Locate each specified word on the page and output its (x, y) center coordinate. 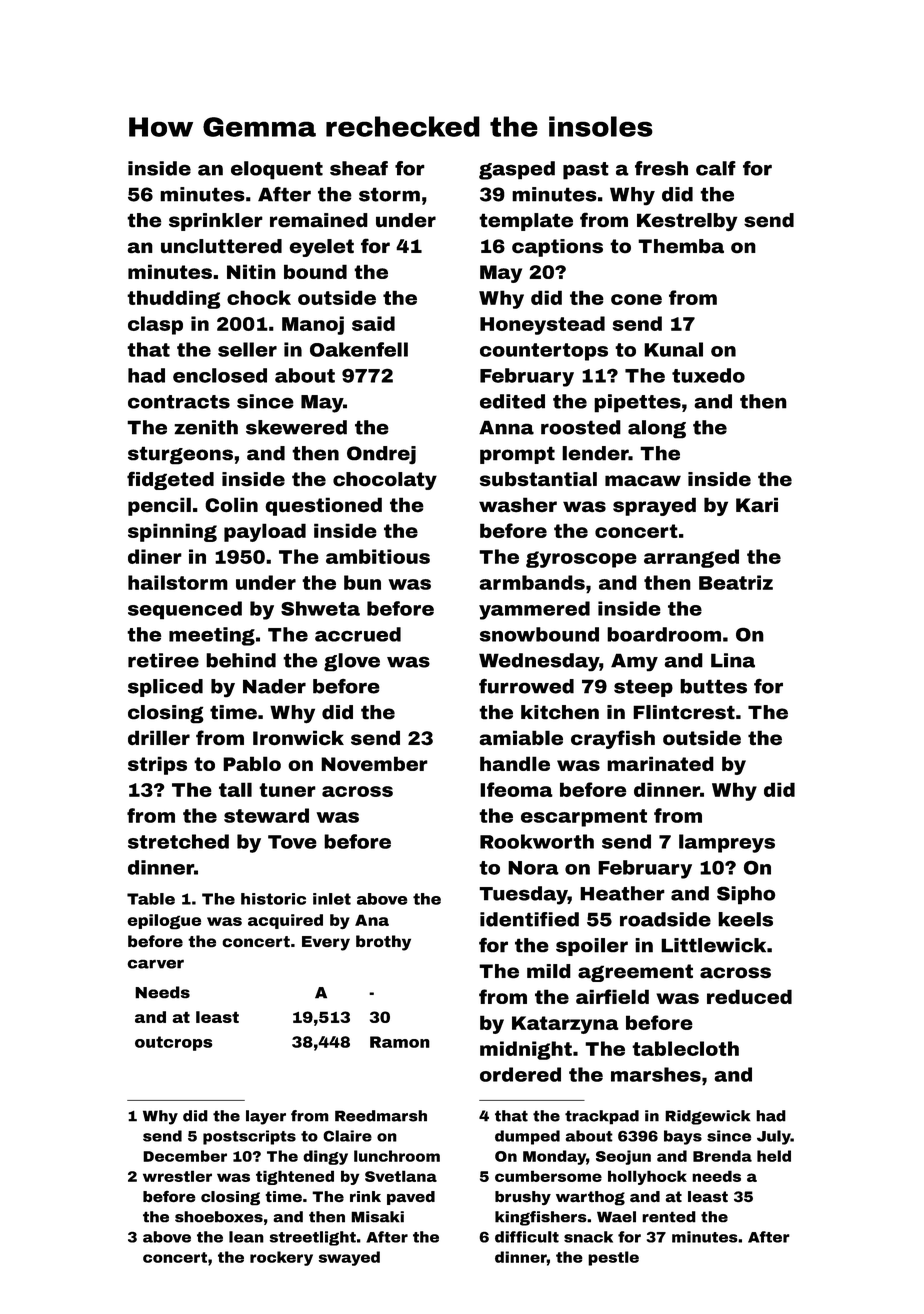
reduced (749, 996)
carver (155, 964)
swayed (349, 1258)
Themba (681, 246)
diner (155, 556)
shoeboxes (219, 1217)
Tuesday (523, 895)
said (373, 323)
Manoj (313, 325)
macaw (643, 481)
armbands (532, 582)
